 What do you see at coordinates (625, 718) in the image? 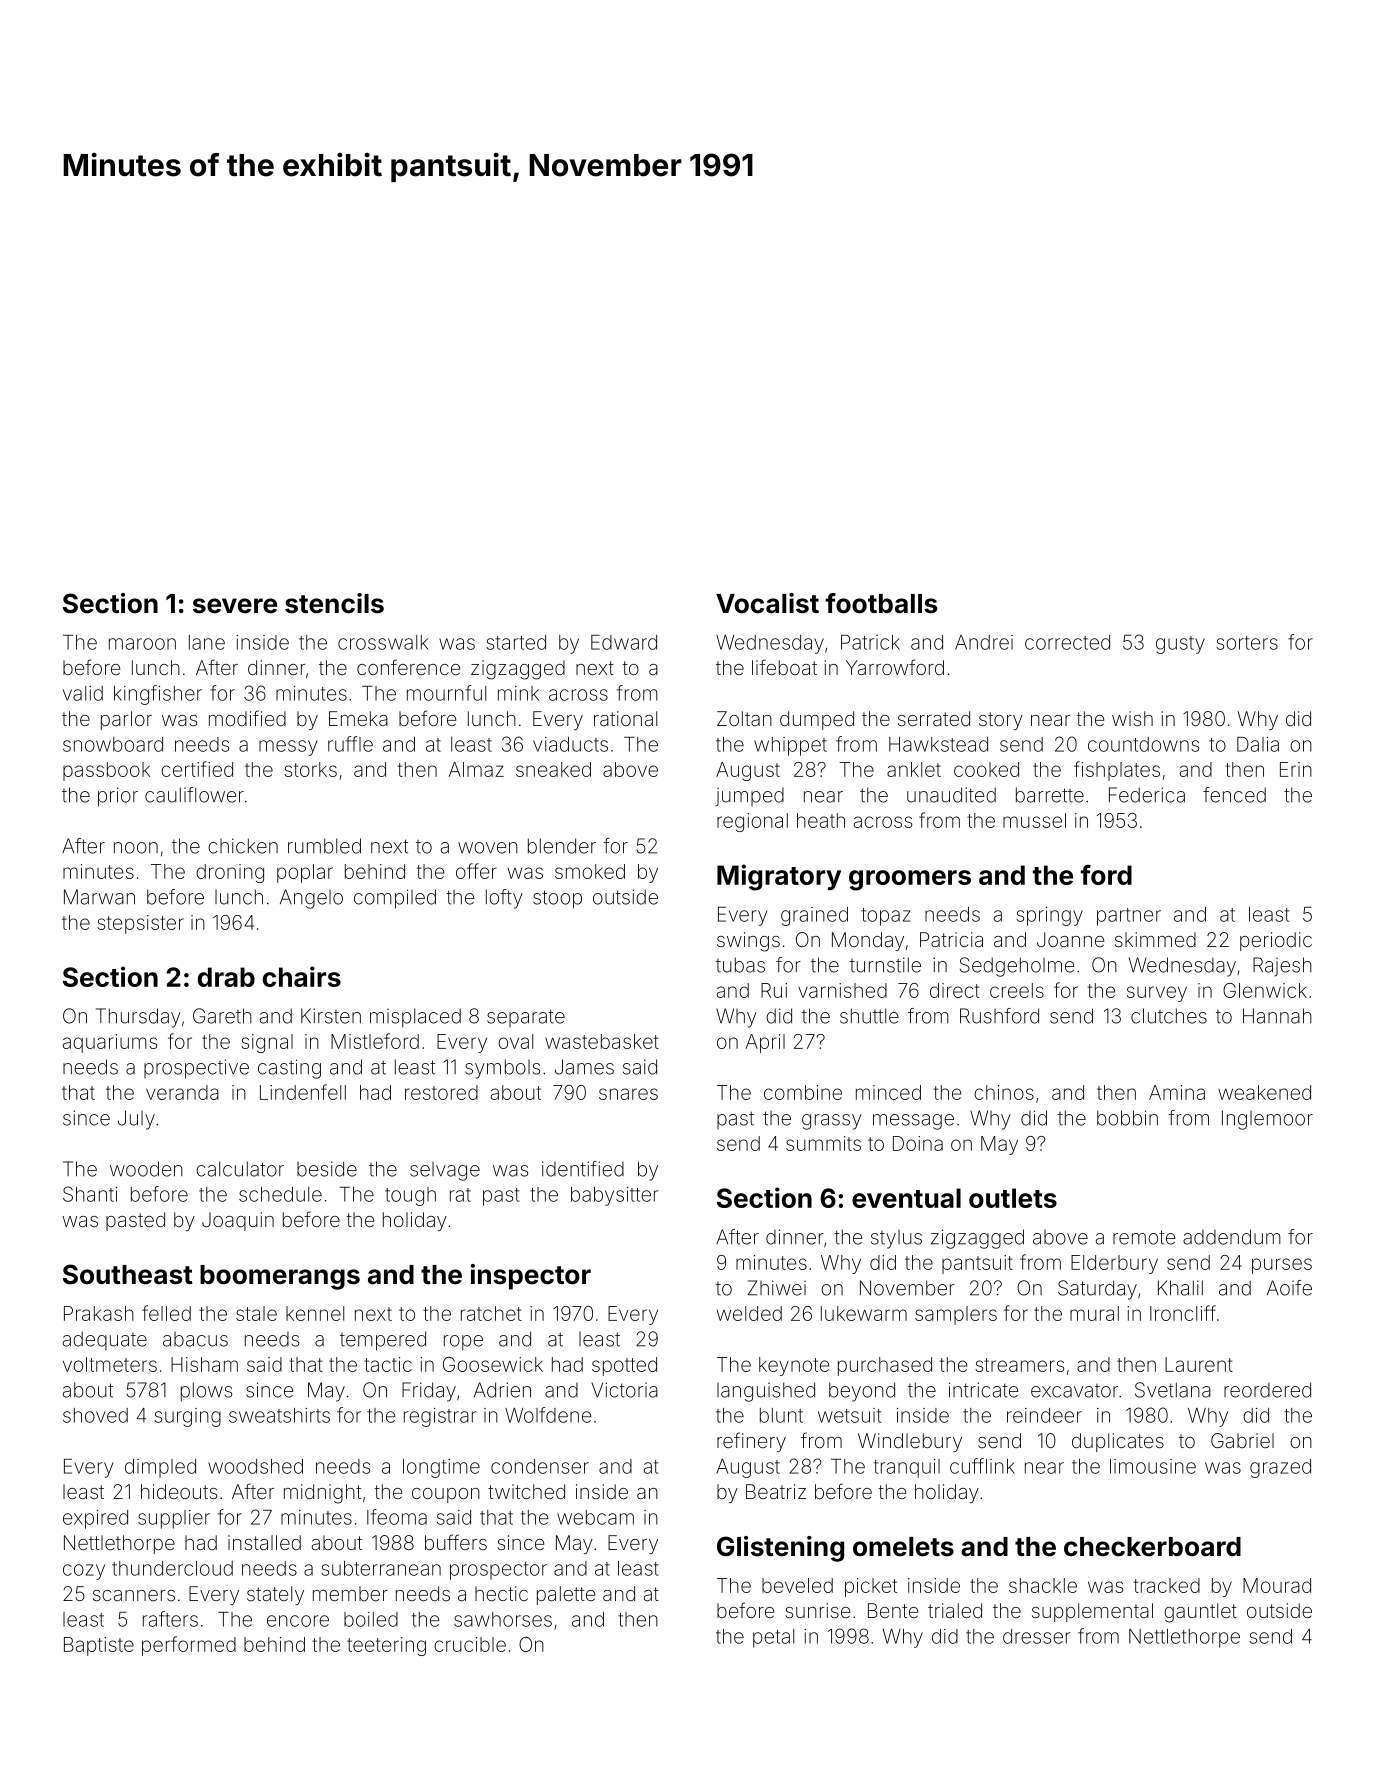
I see `rational` at bounding box center [625, 718].
